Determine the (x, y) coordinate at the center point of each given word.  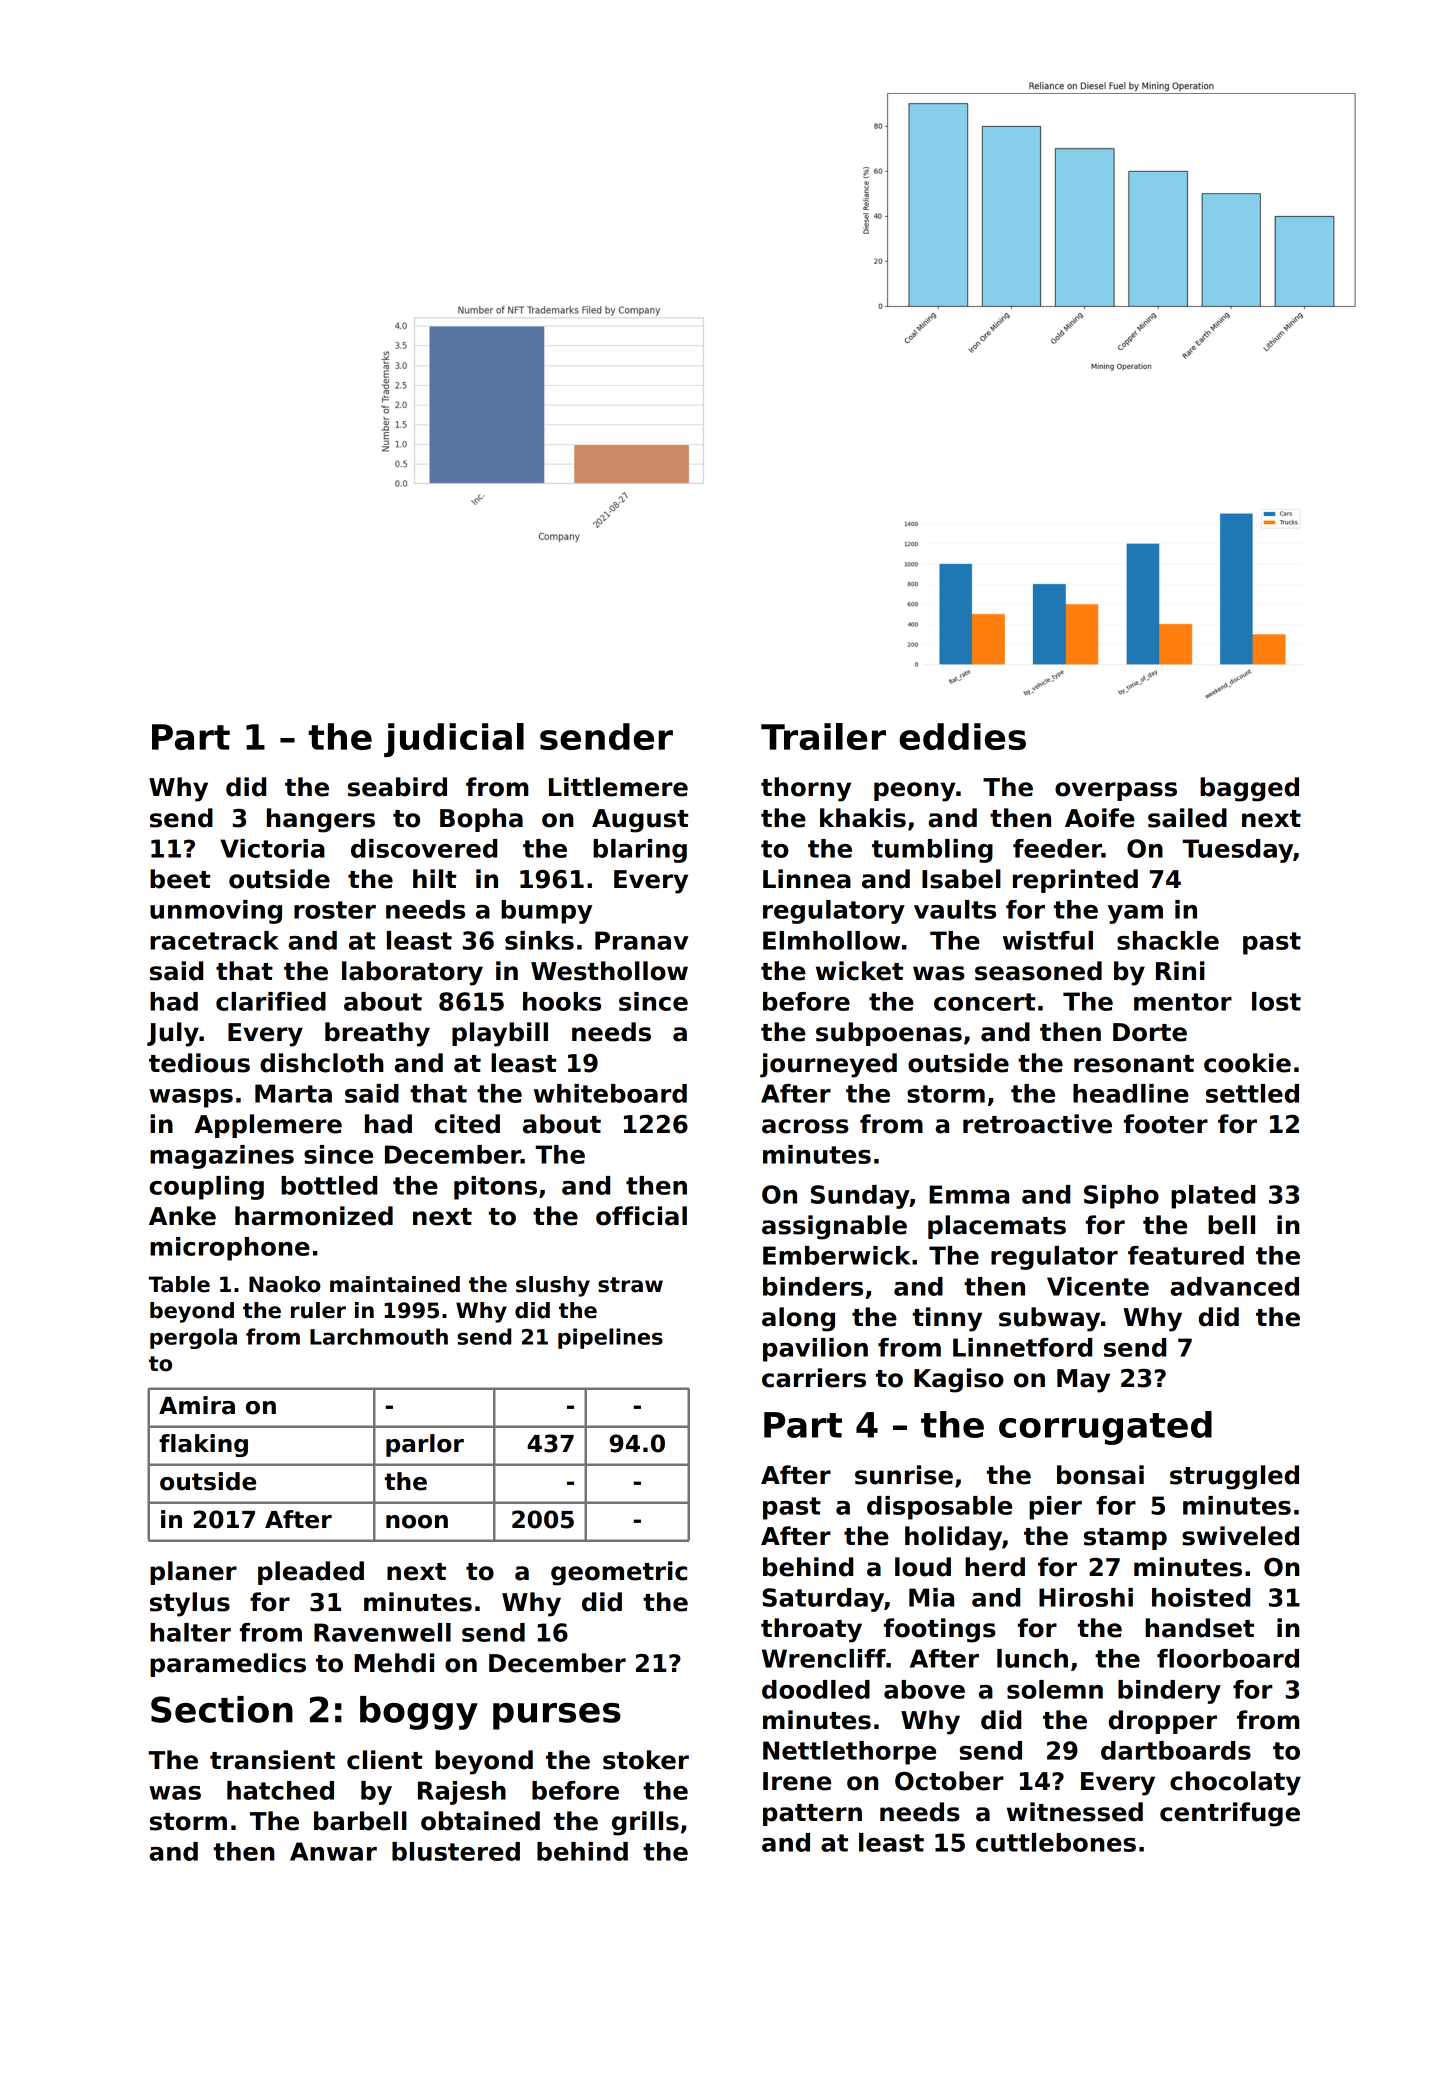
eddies (962, 736)
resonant (1134, 1064)
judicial (454, 740)
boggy (419, 1713)
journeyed (828, 1065)
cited (467, 1124)
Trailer (823, 736)
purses (557, 1716)
